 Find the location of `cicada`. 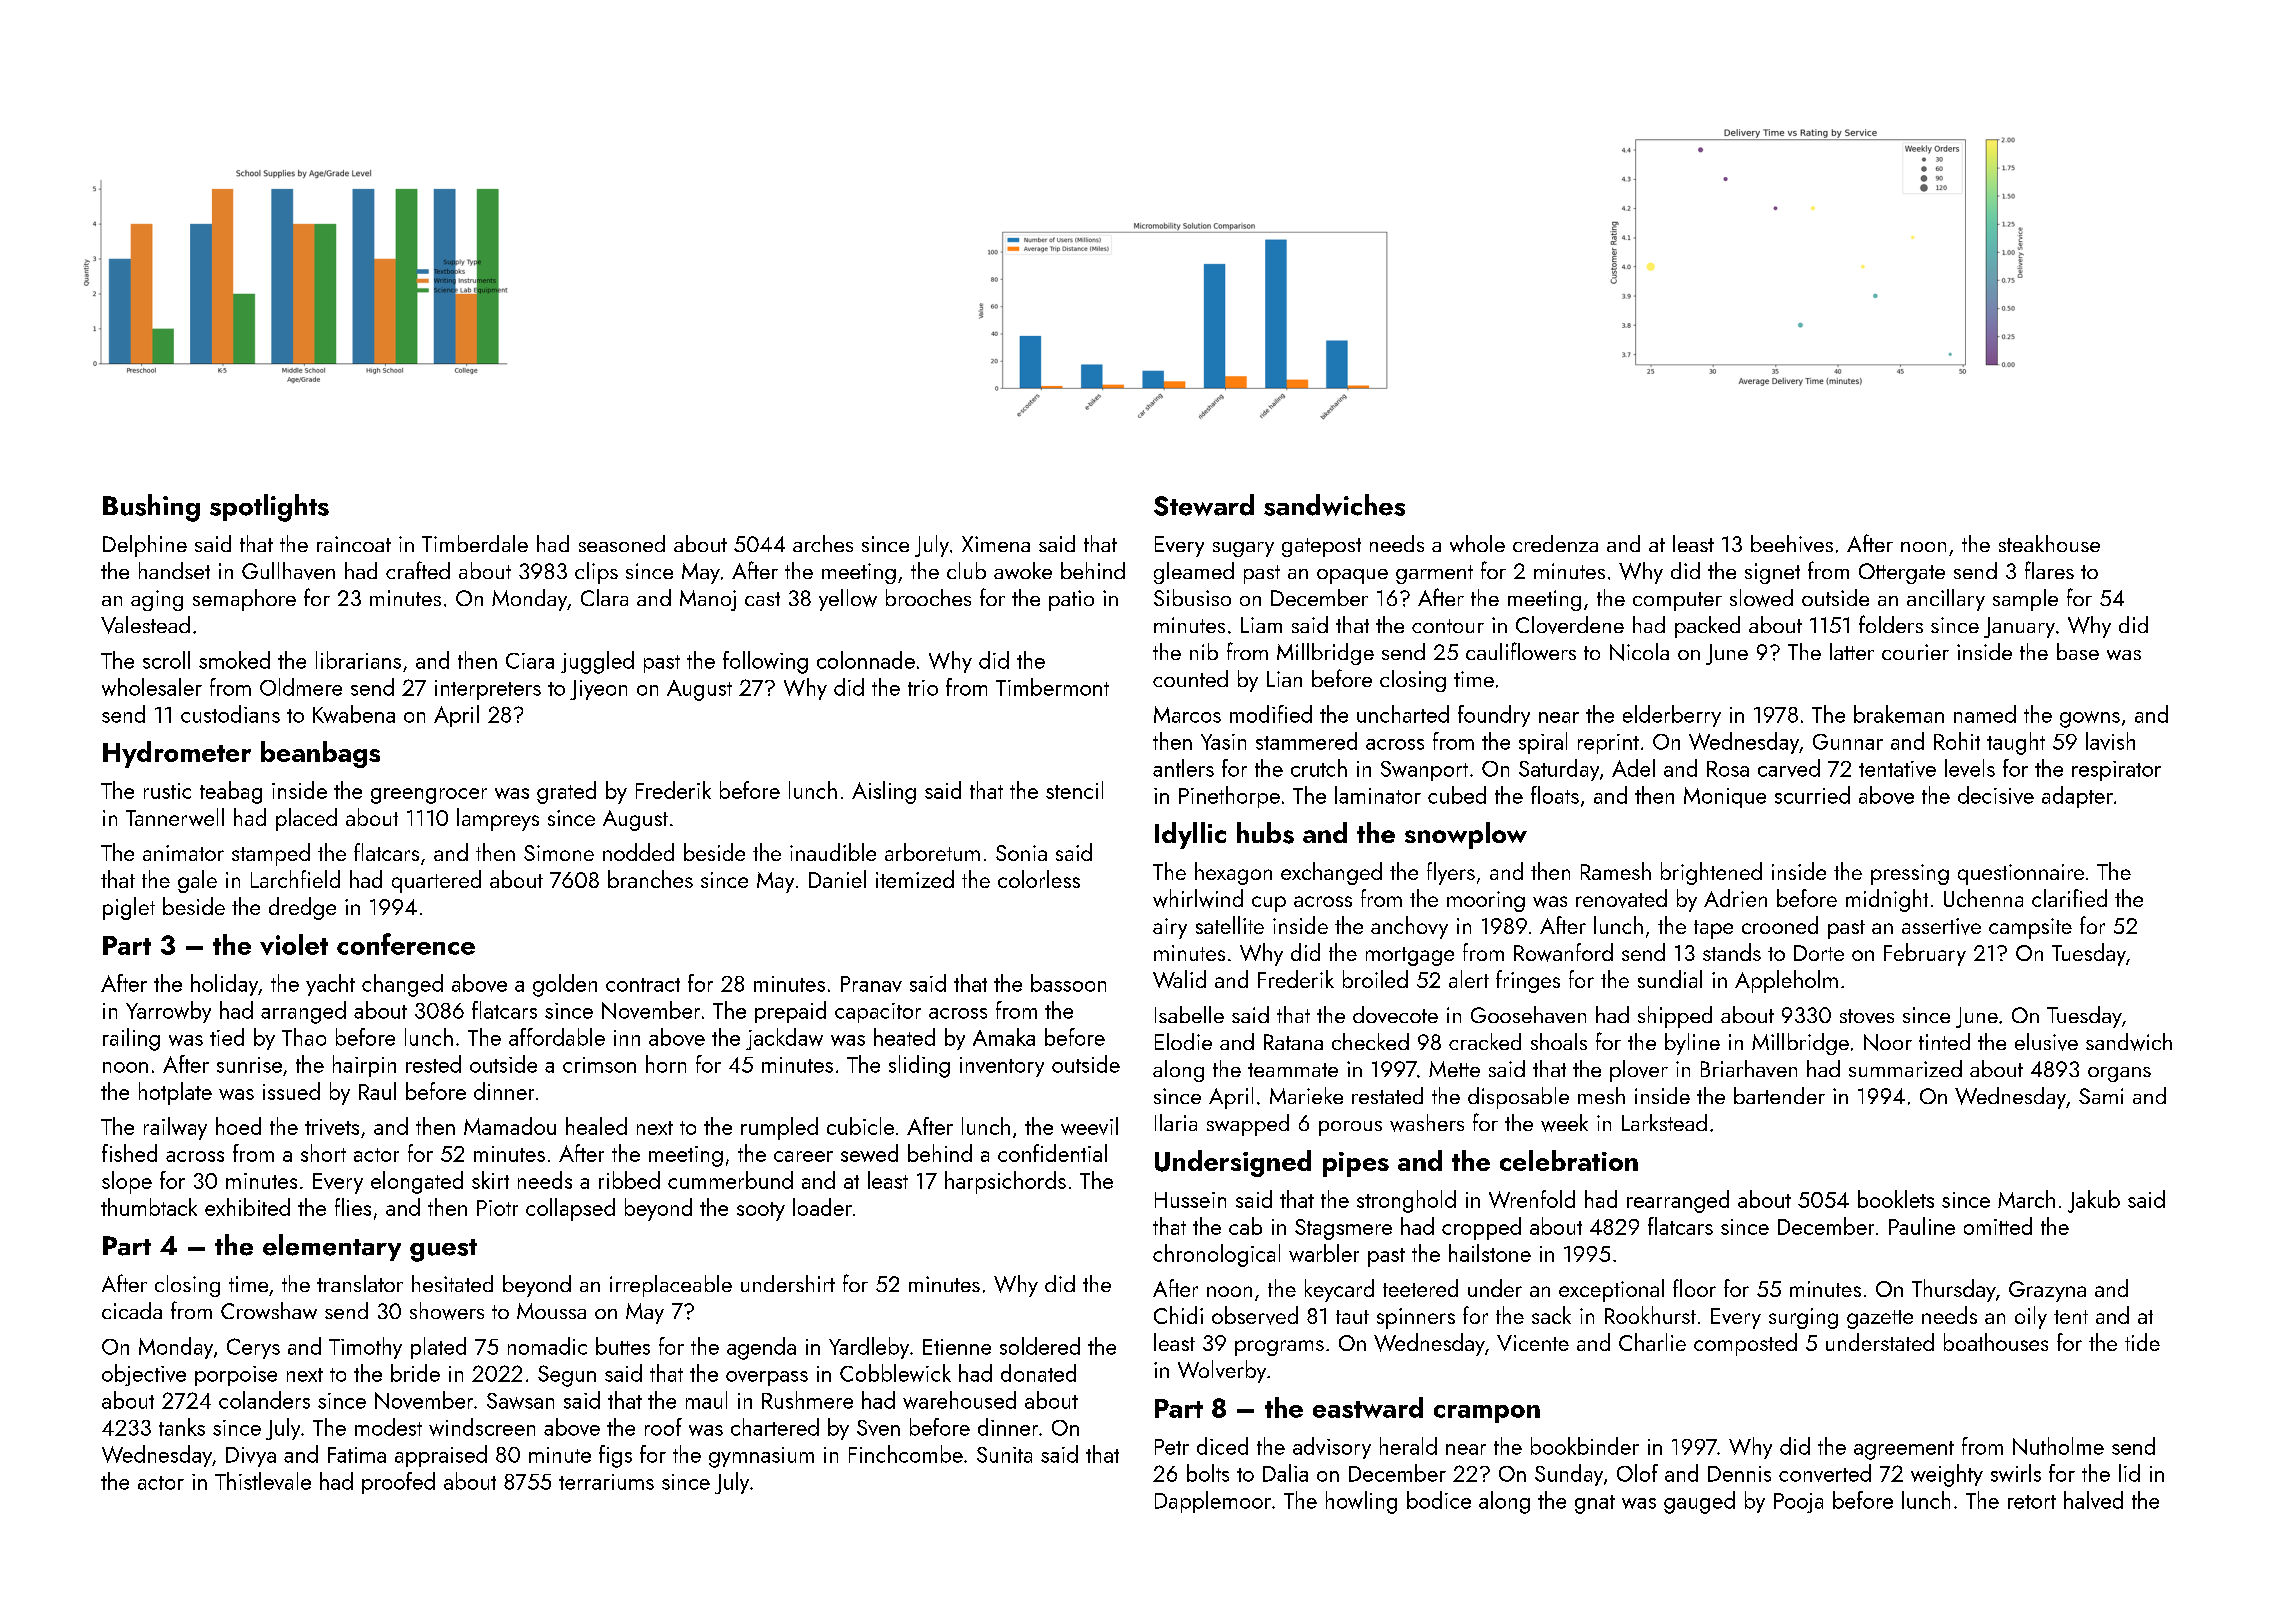

cicada is located at coordinates (132, 1310).
